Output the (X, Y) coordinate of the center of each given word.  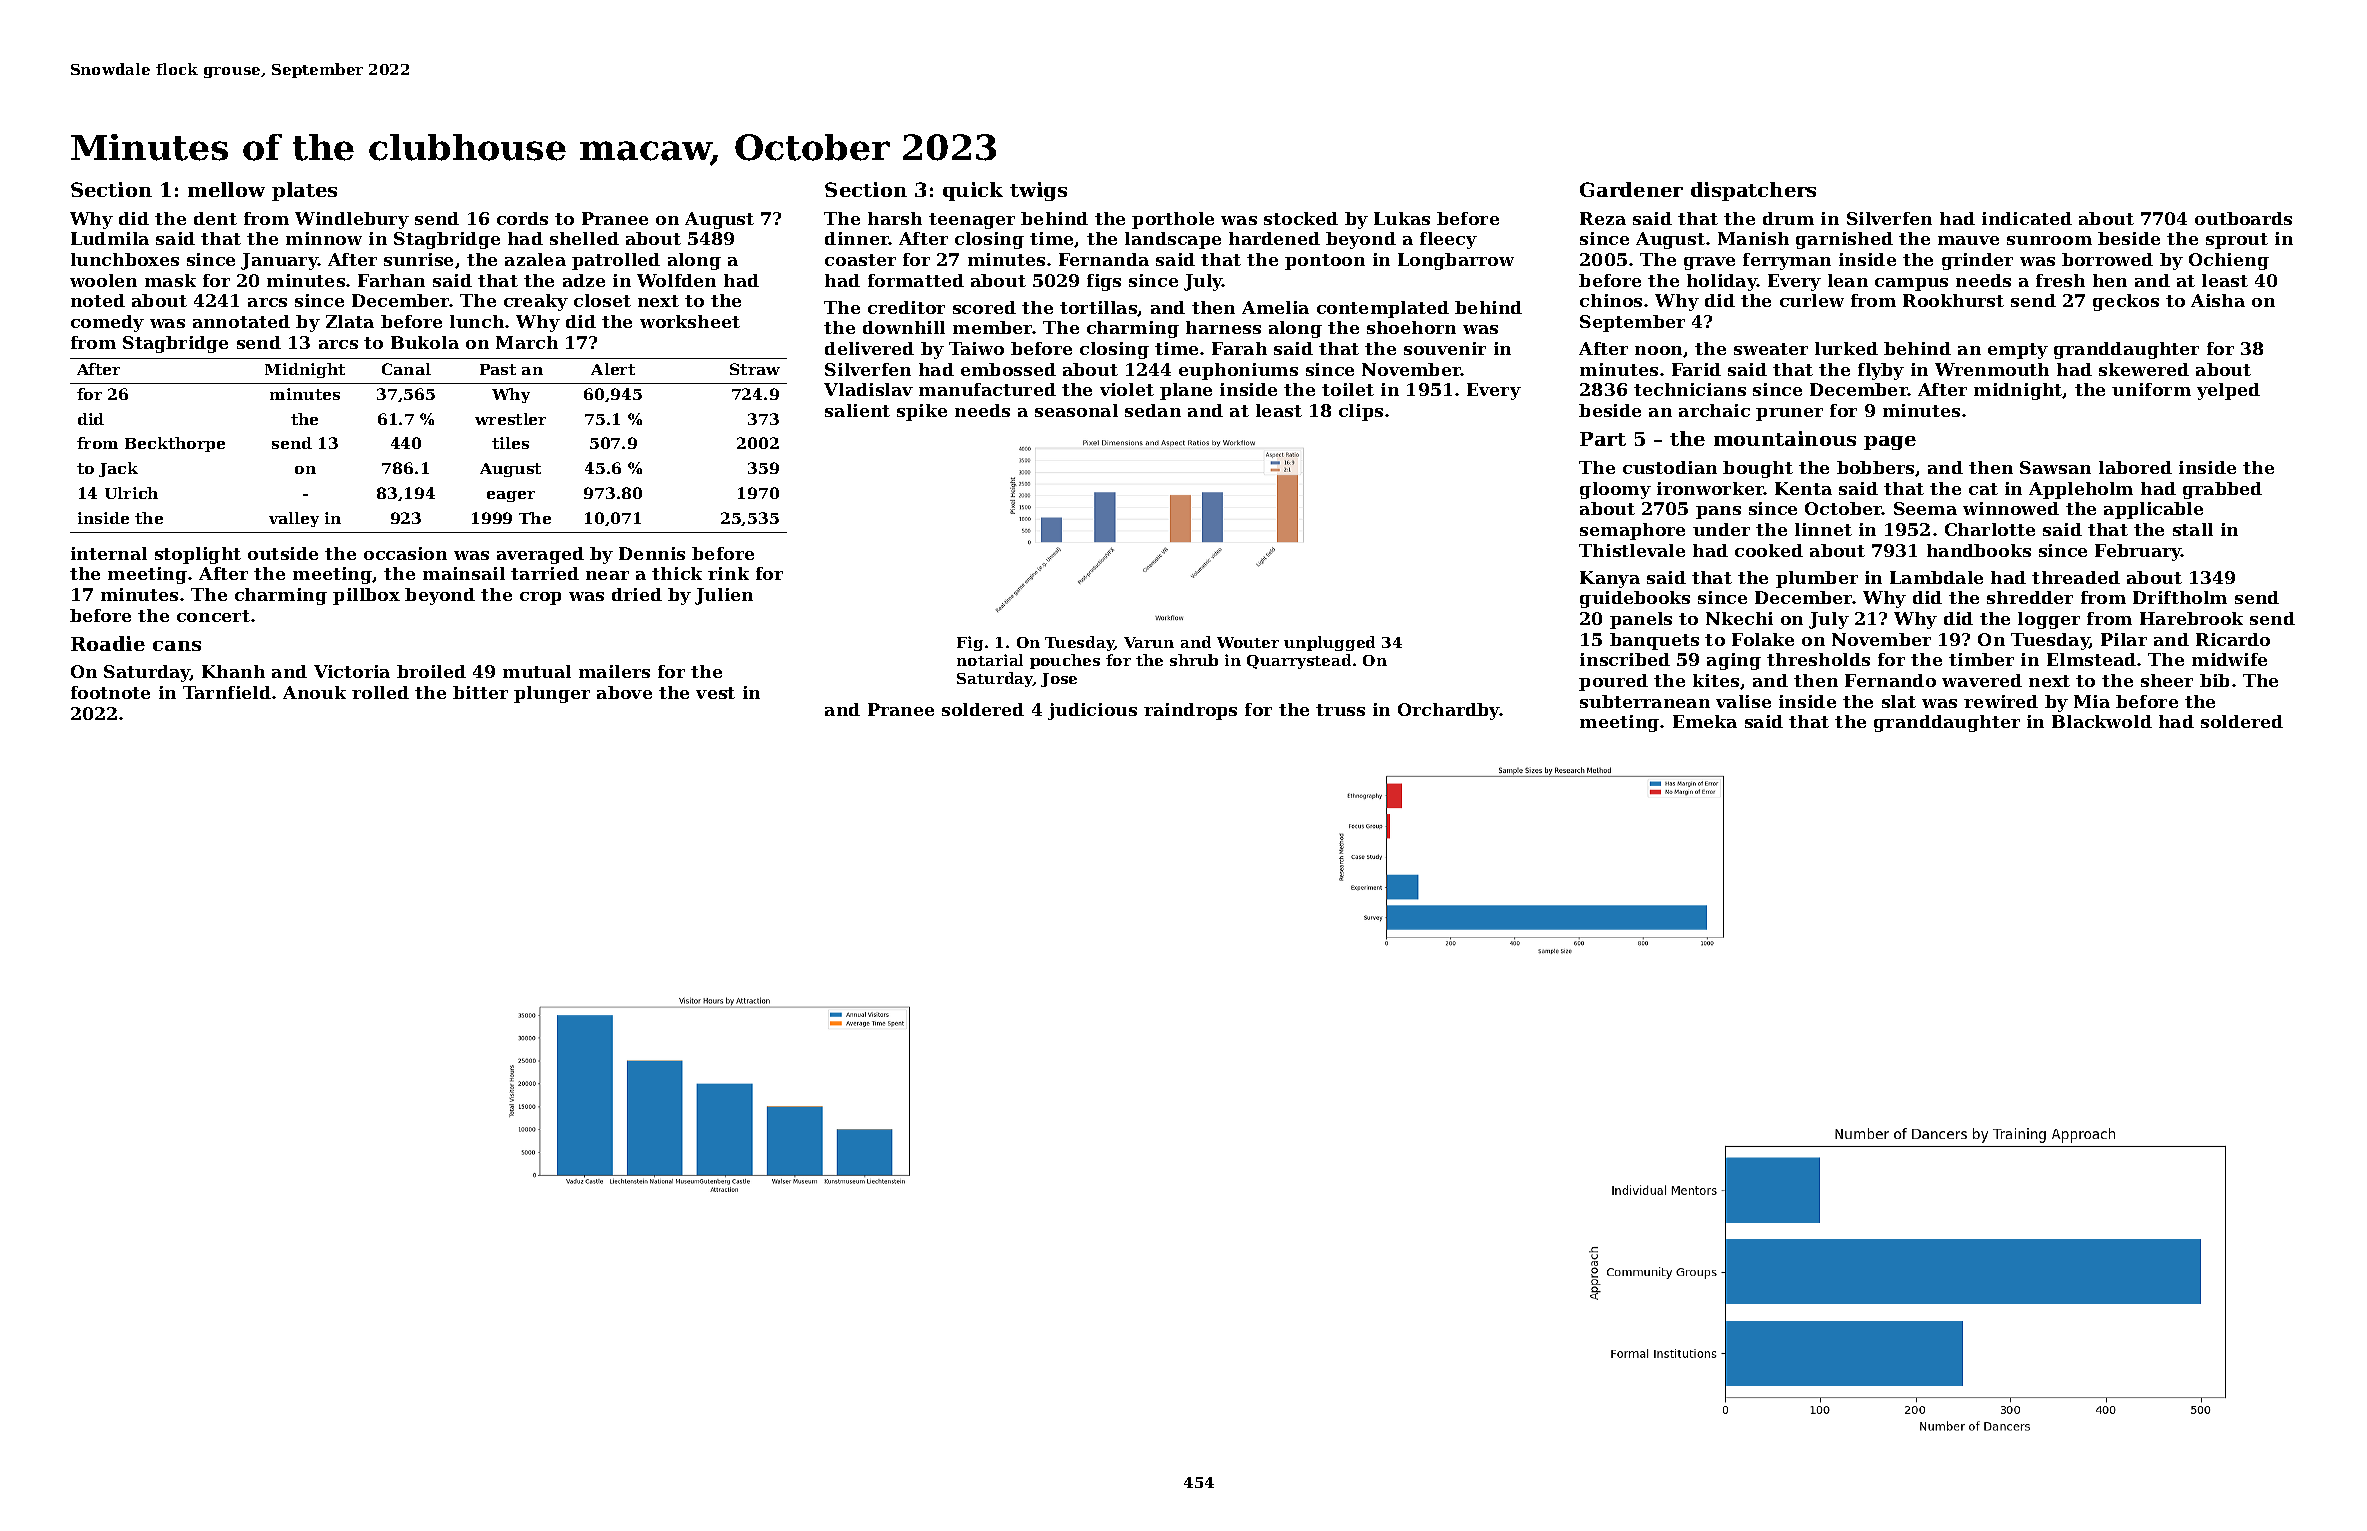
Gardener (1631, 189)
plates (304, 191)
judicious (1092, 711)
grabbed (2222, 490)
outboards (2243, 218)
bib (2214, 680)
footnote (110, 692)
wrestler (510, 419)
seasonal (1076, 410)
